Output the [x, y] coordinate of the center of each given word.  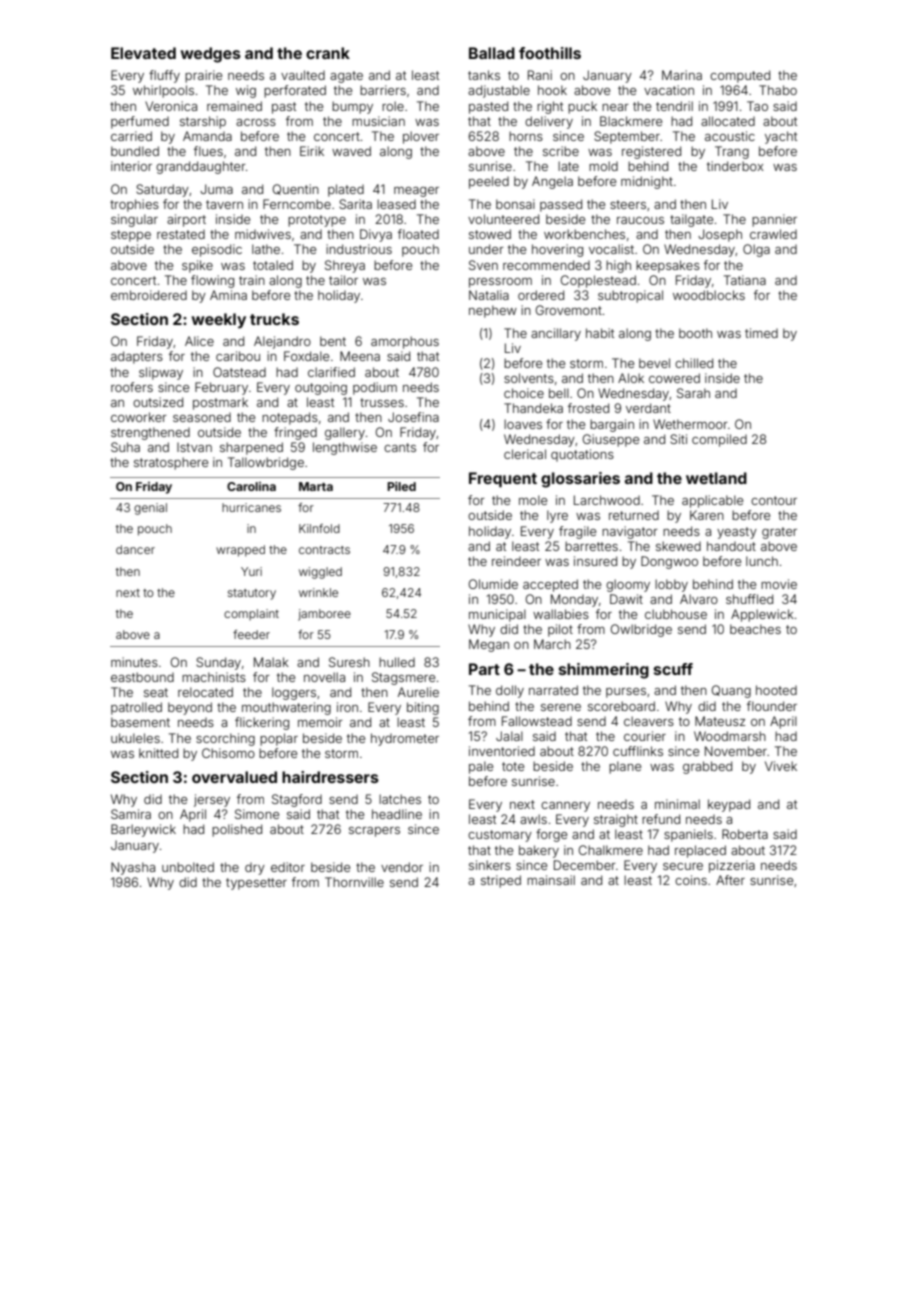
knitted [158, 753]
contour [774, 500]
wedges [211, 55]
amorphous [405, 342]
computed [740, 76]
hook [552, 90]
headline [397, 814]
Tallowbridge [266, 463]
